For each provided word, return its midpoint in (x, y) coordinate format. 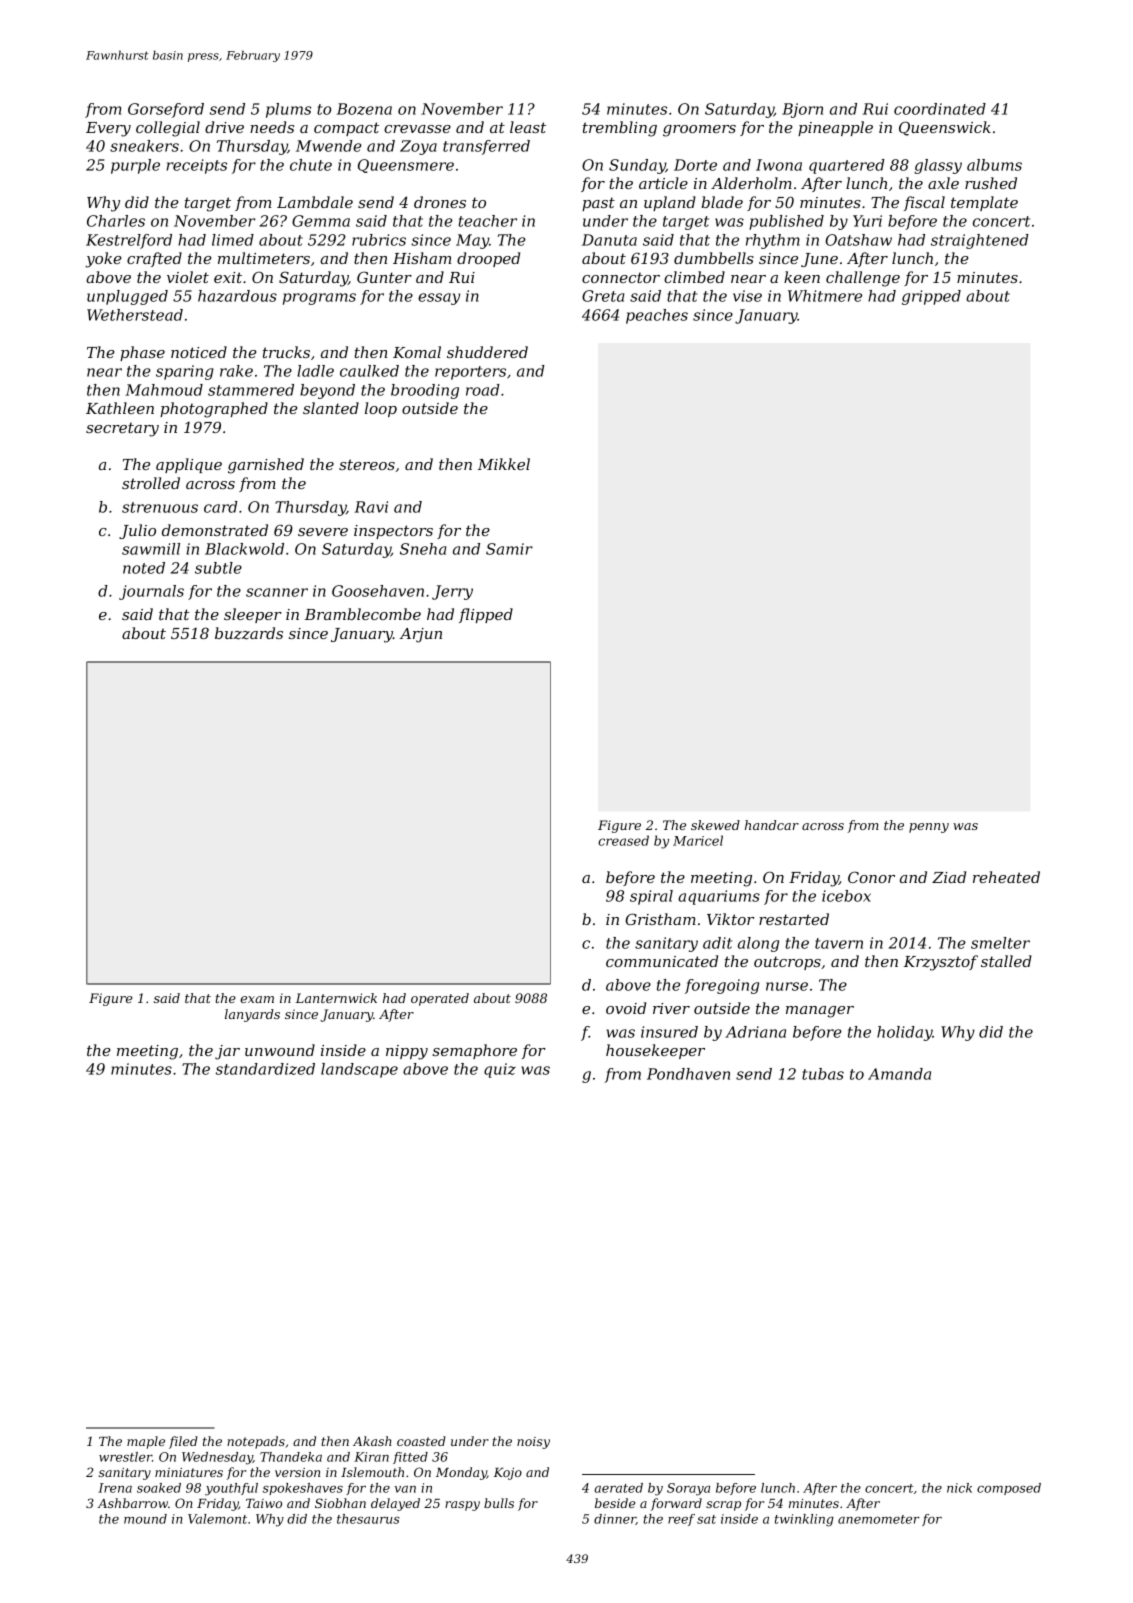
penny (929, 828)
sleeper (253, 615)
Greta (603, 296)
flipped (486, 615)
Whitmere (825, 296)
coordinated (940, 109)
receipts (197, 166)
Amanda (899, 1074)
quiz (500, 1070)
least (528, 127)
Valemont (217, 1519)
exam (257, 999)
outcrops (787, 963)
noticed (199, 352)
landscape (359, 1070)
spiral (651, 897)
